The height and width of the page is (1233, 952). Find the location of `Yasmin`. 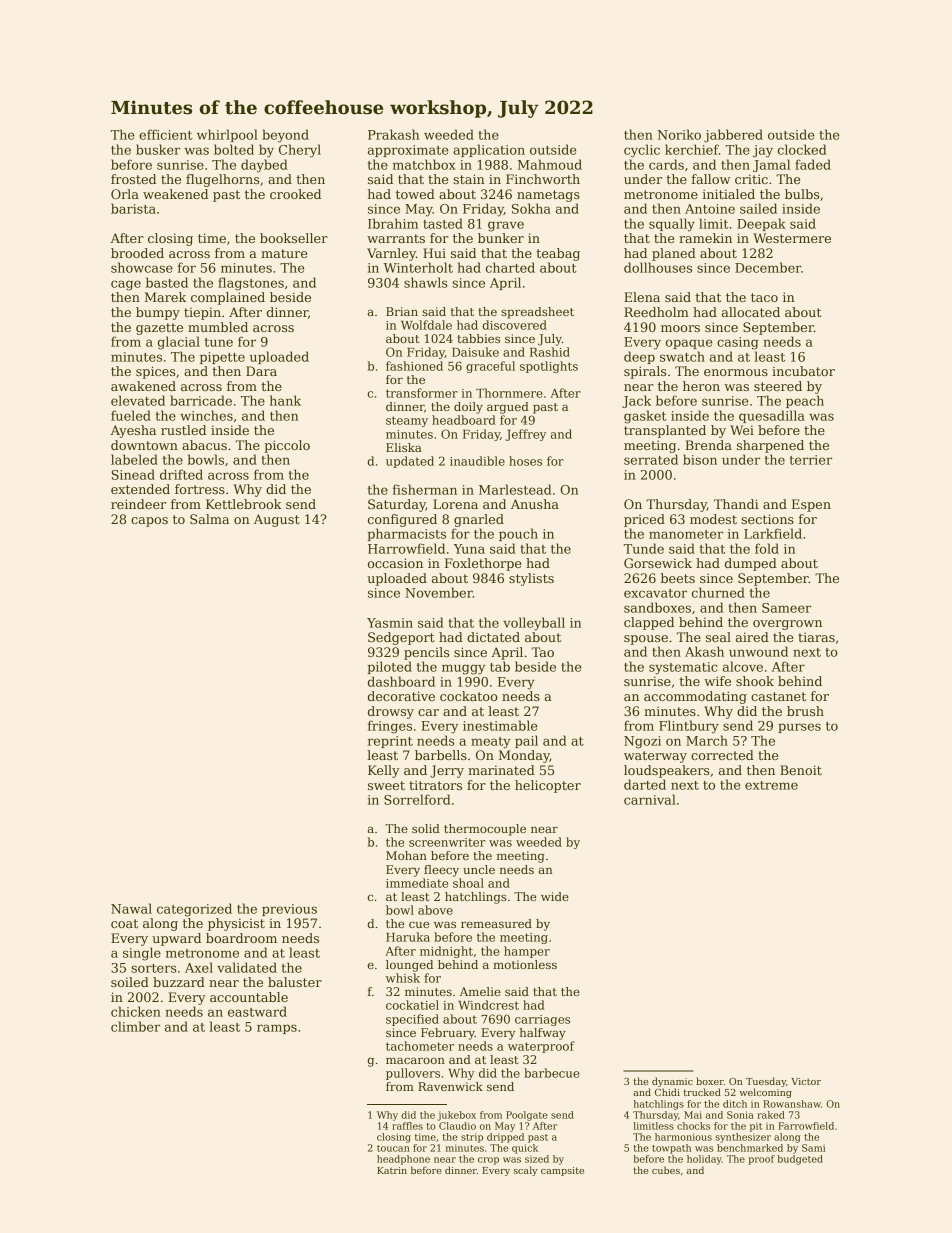

Yasmin is located at coordinates (390, 623).
